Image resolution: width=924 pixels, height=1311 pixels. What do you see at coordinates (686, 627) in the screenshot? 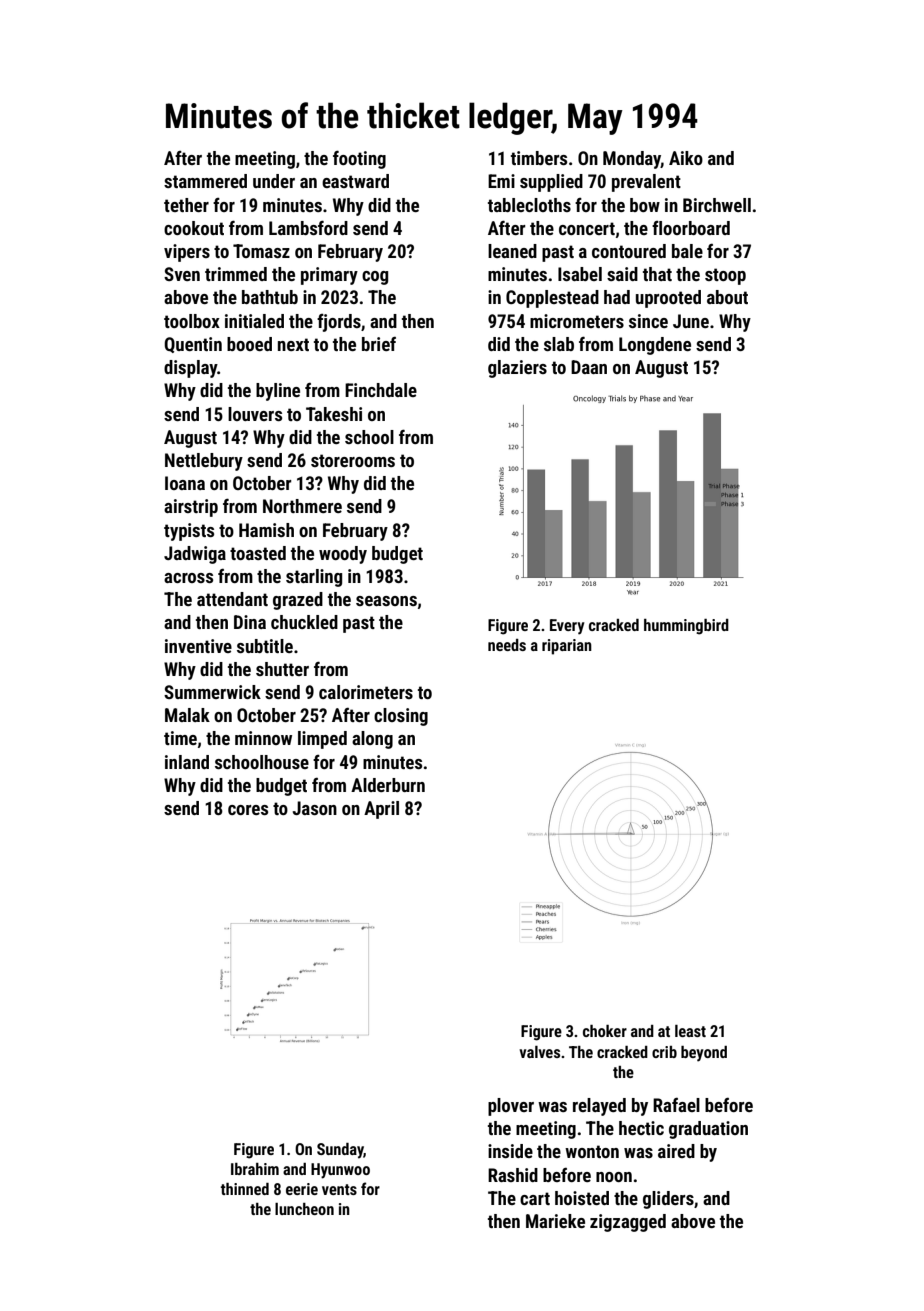
I see `hummingbird` at bounding box center [686, 627].
